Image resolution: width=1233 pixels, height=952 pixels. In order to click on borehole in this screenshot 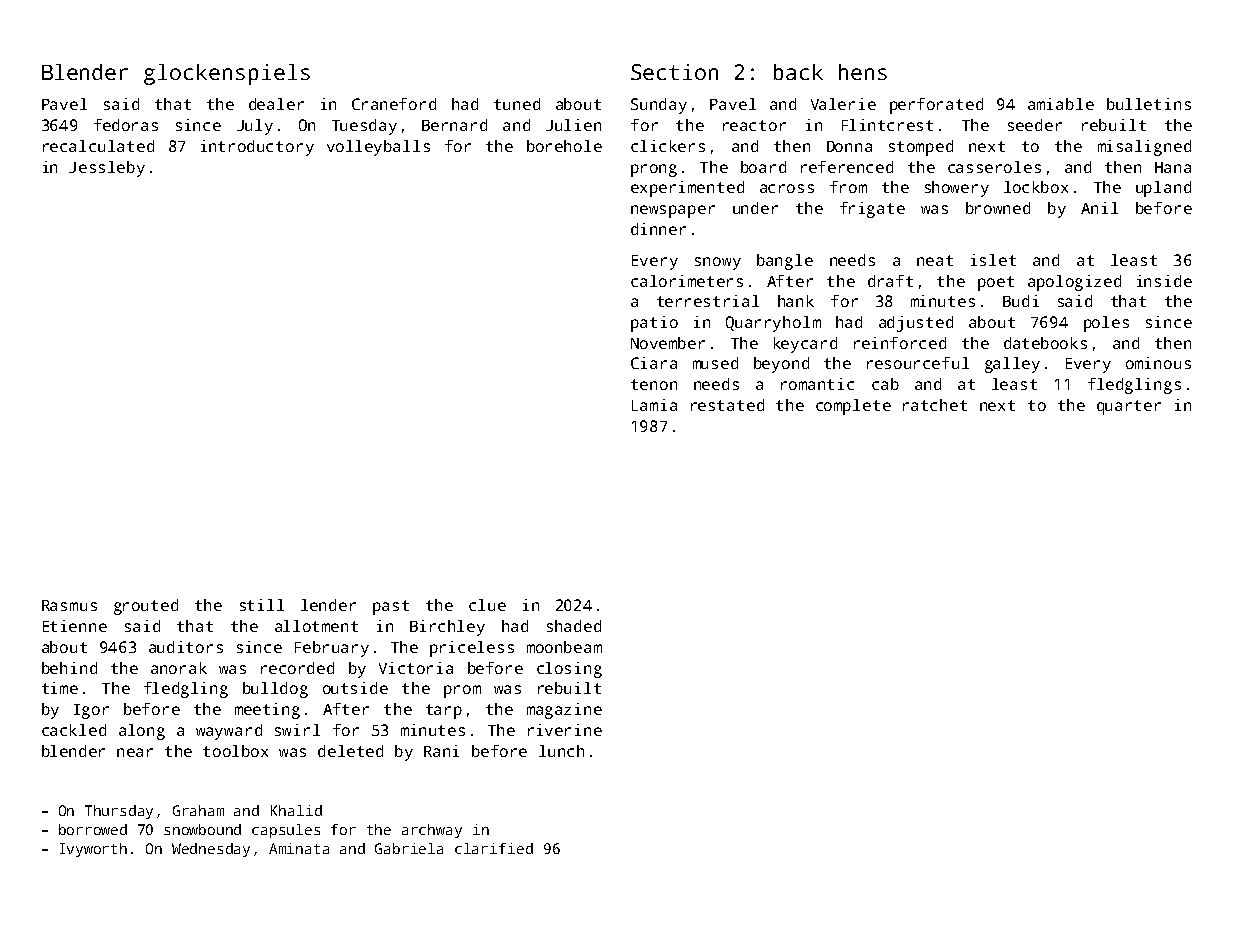, I will do `click(564, 146)`.
